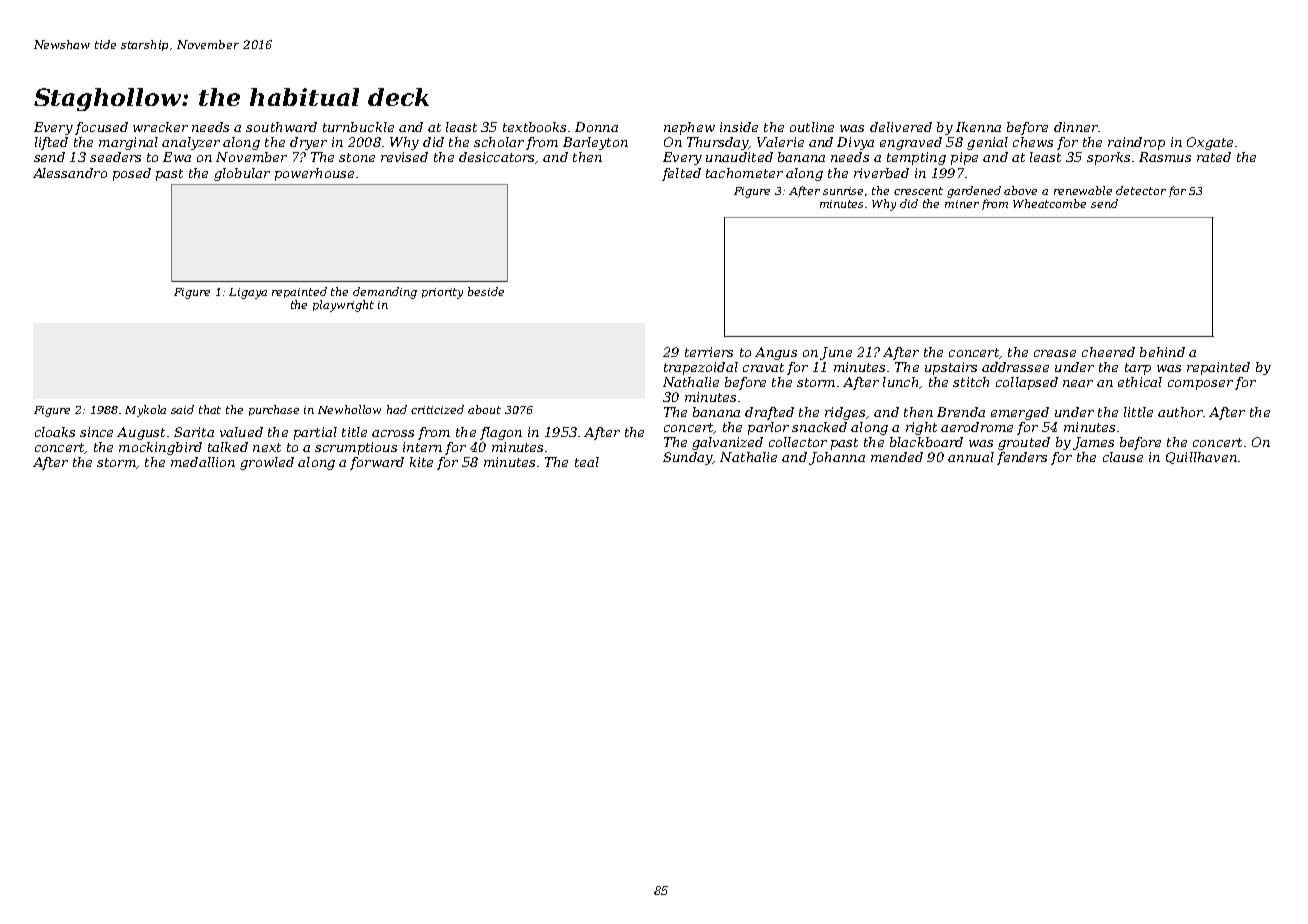 The width and height of the document is (1308, 924). Describe the element at coordinates (1108, 352) in the document. I see `cheered` at that location.
